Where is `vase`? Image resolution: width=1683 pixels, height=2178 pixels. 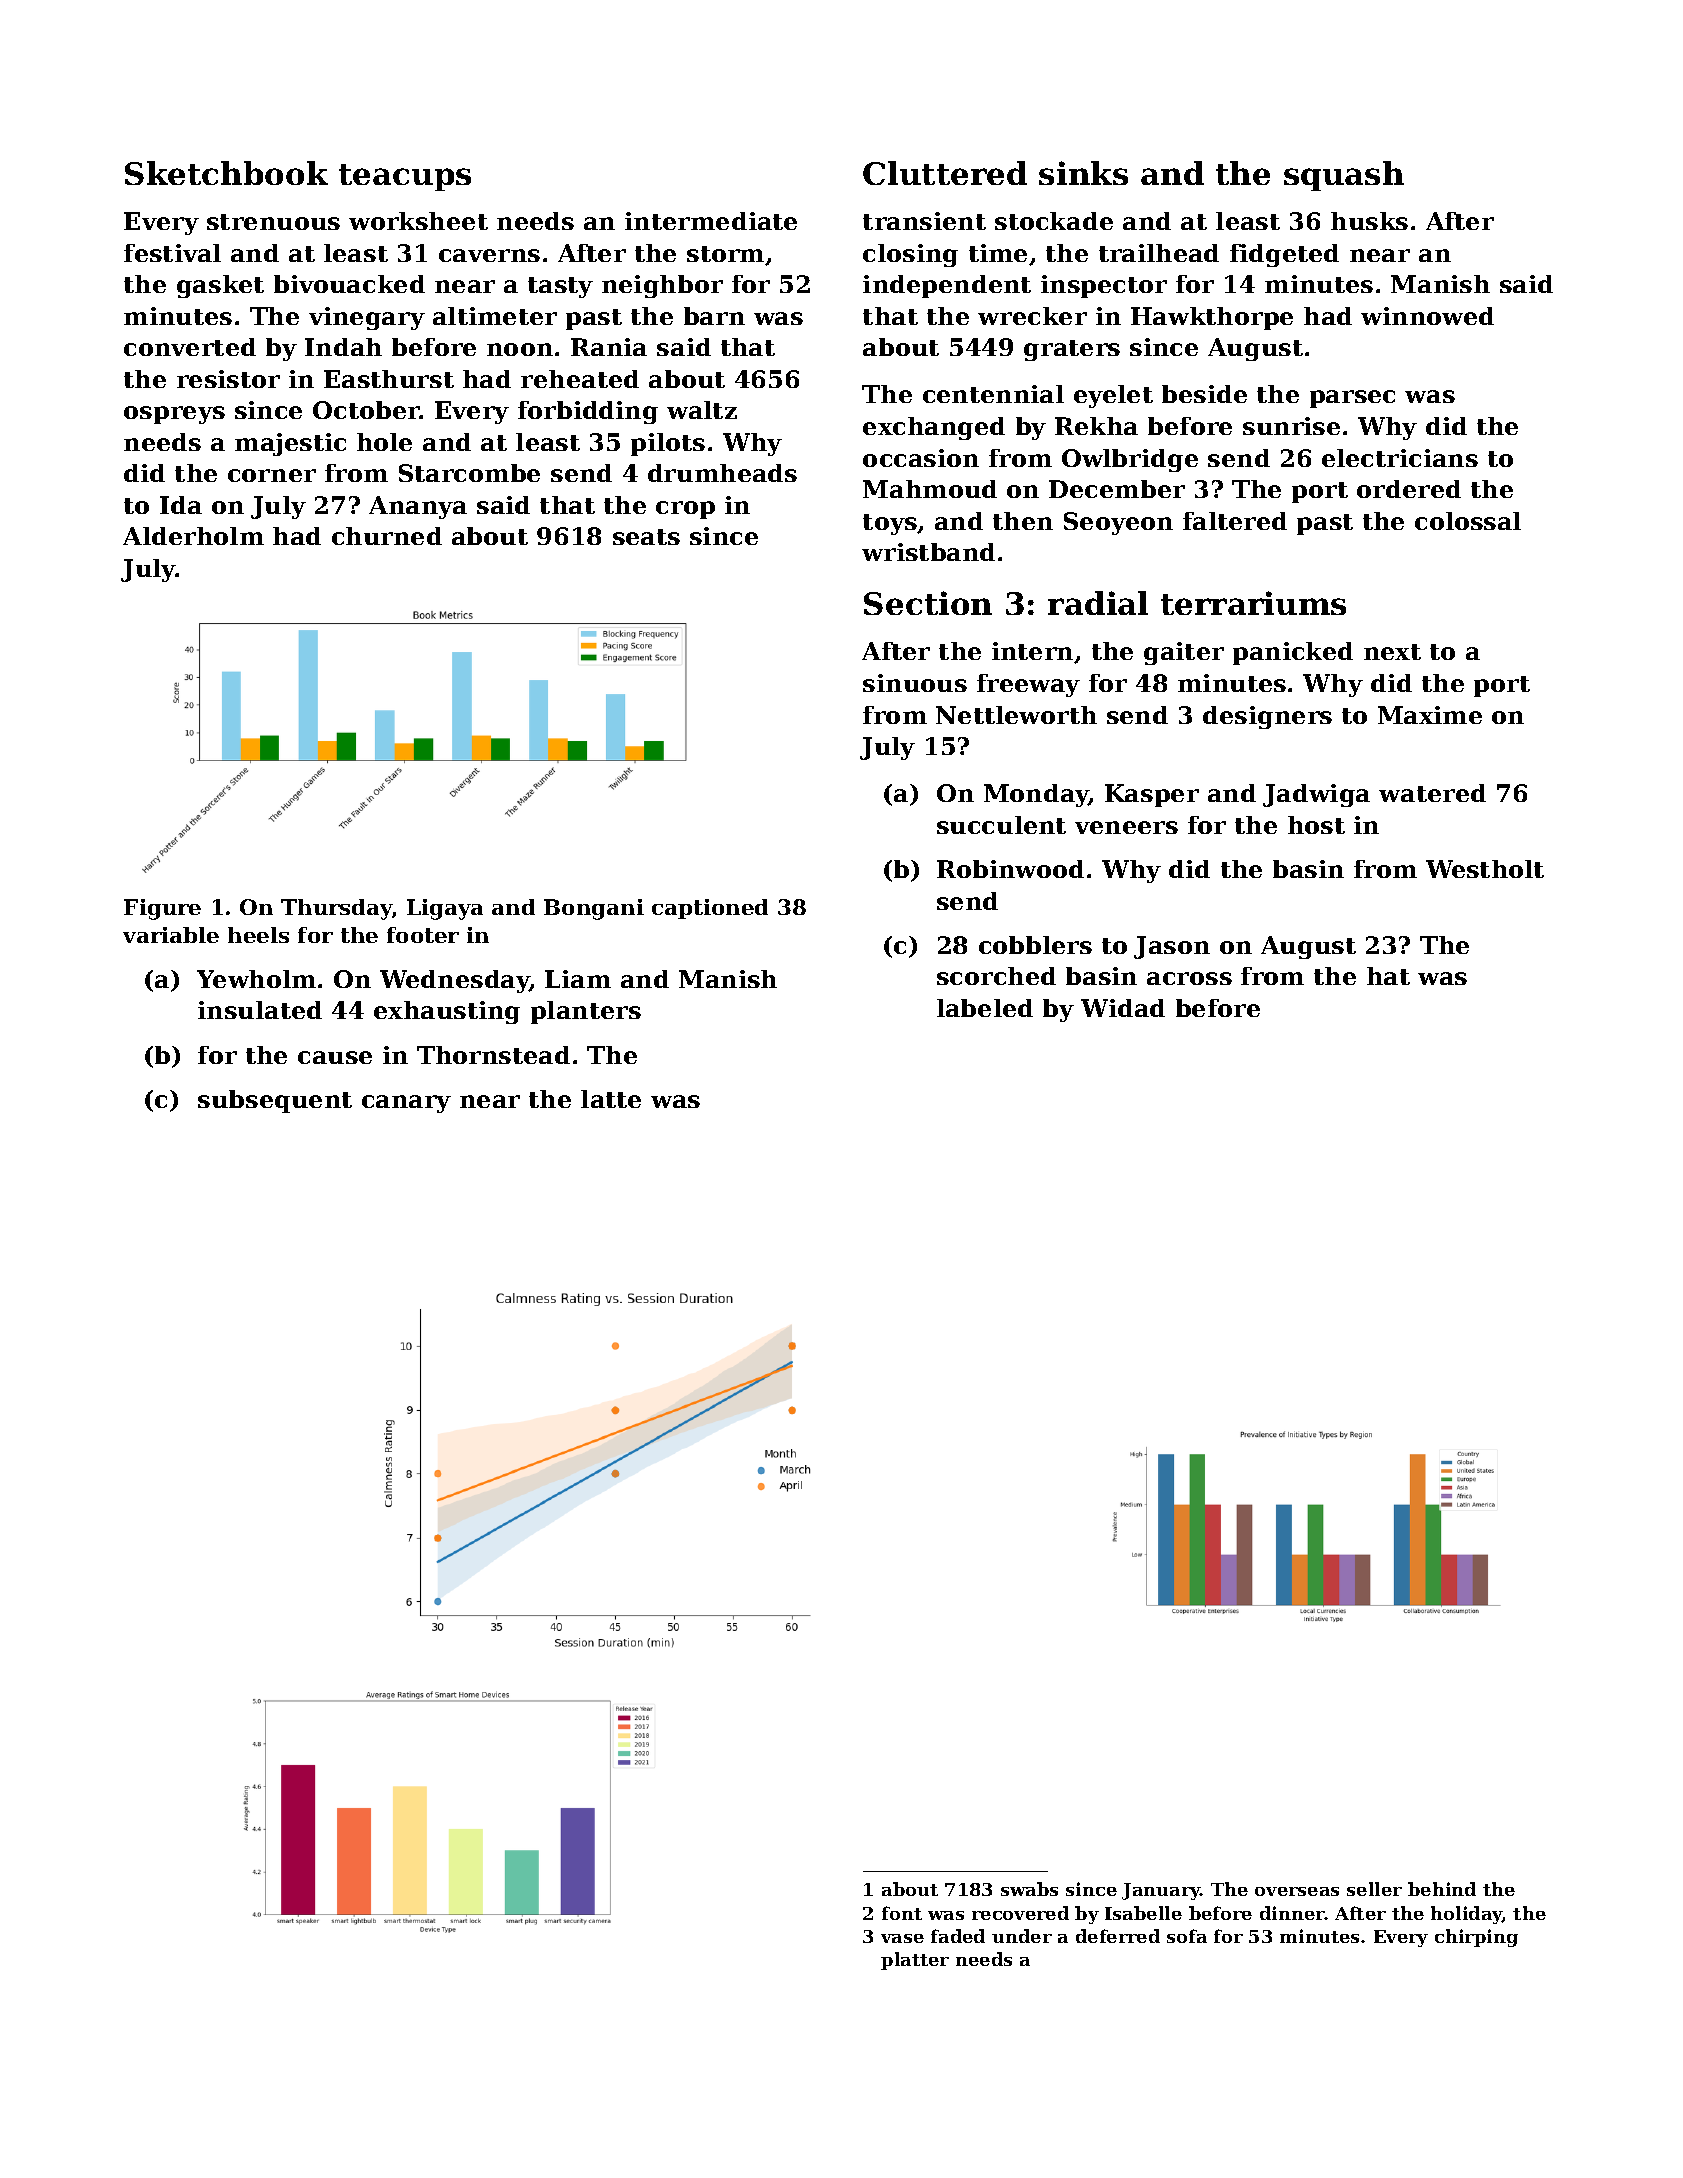
vase is located at coordinates (902, 1938).
